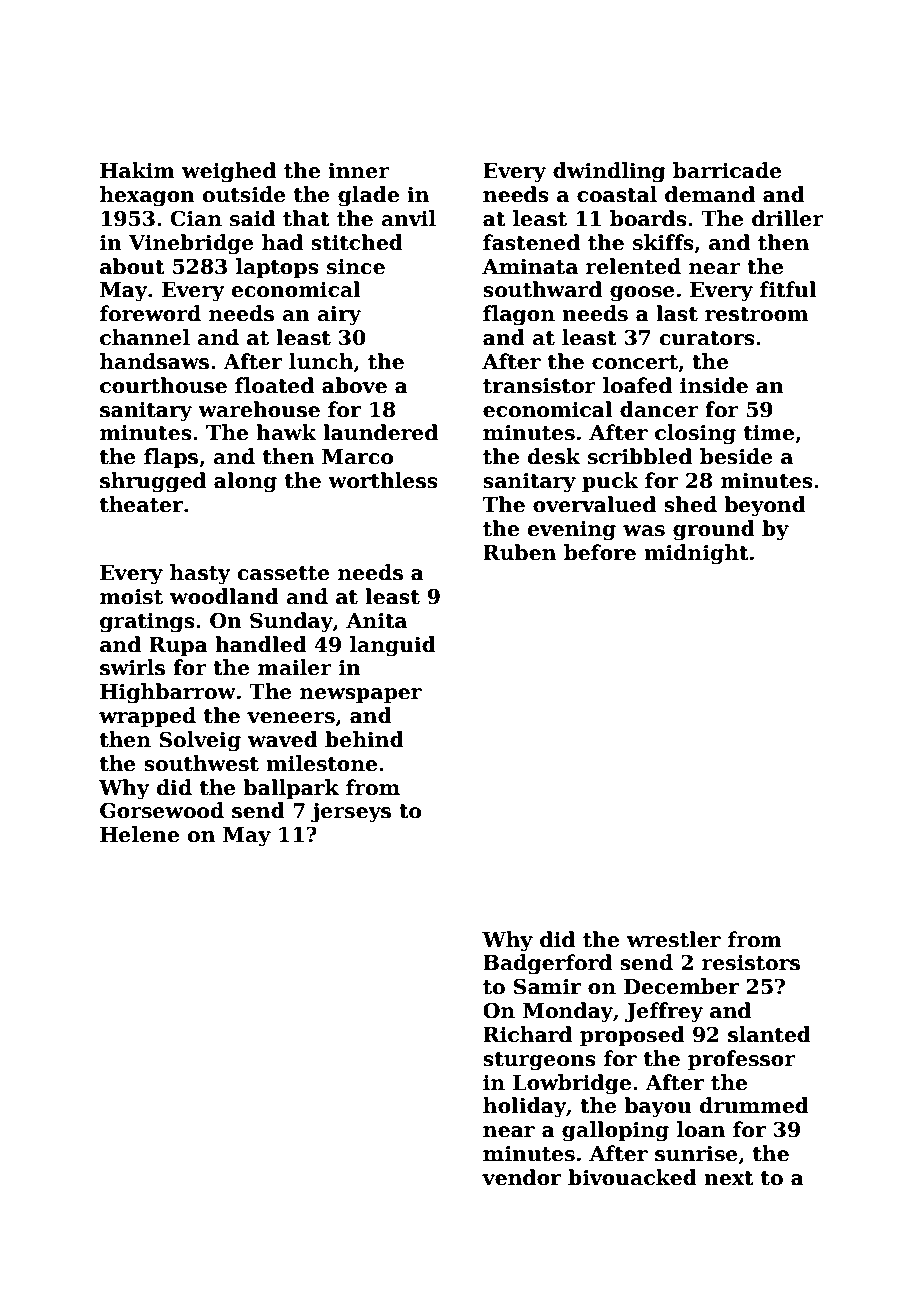  What do you see at coordinates (696, 554) in the document?
I see `midnight` at bounding box center [696, 554].
